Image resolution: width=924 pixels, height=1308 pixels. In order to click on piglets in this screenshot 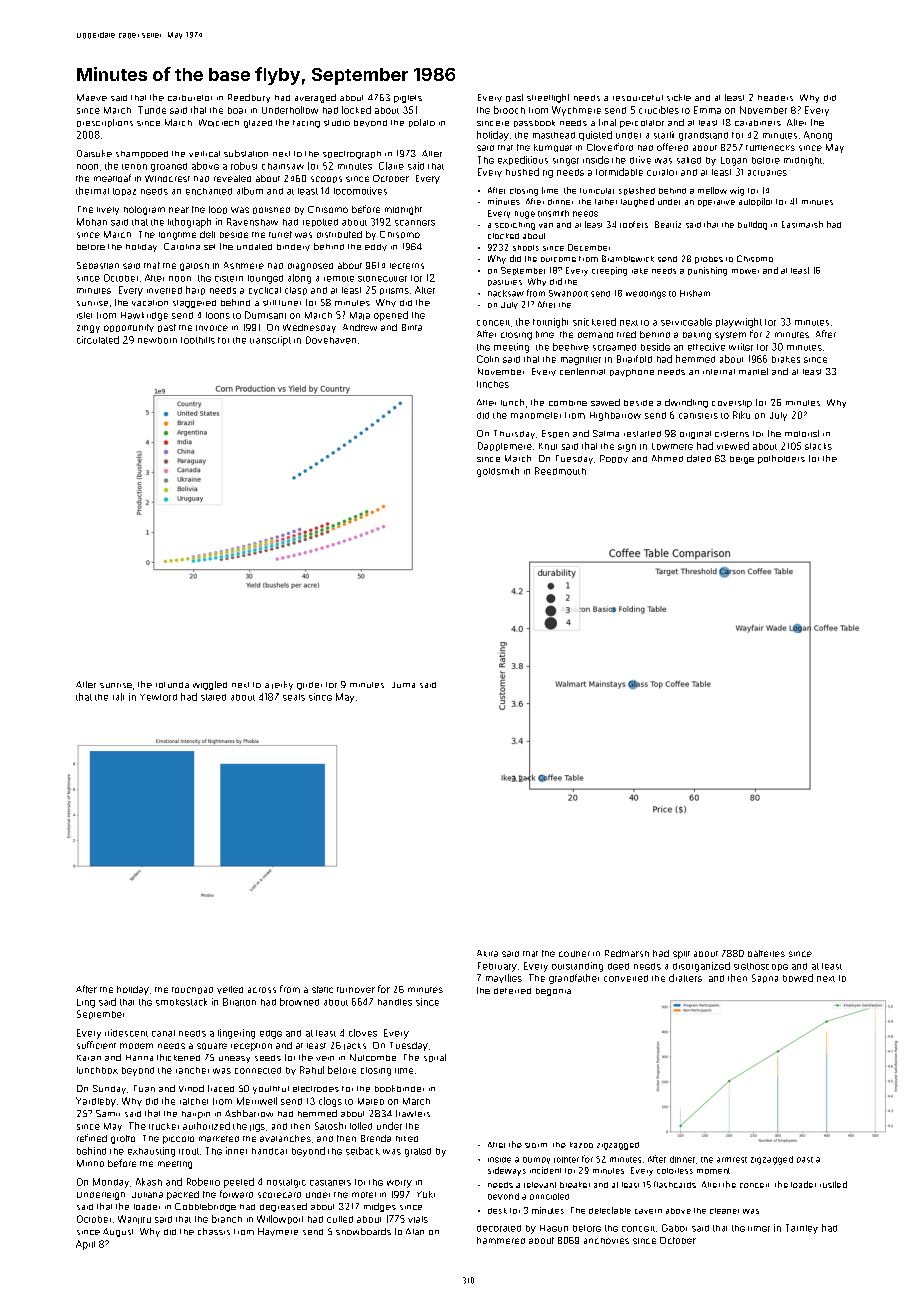, I will do `click(408, 99)`.
